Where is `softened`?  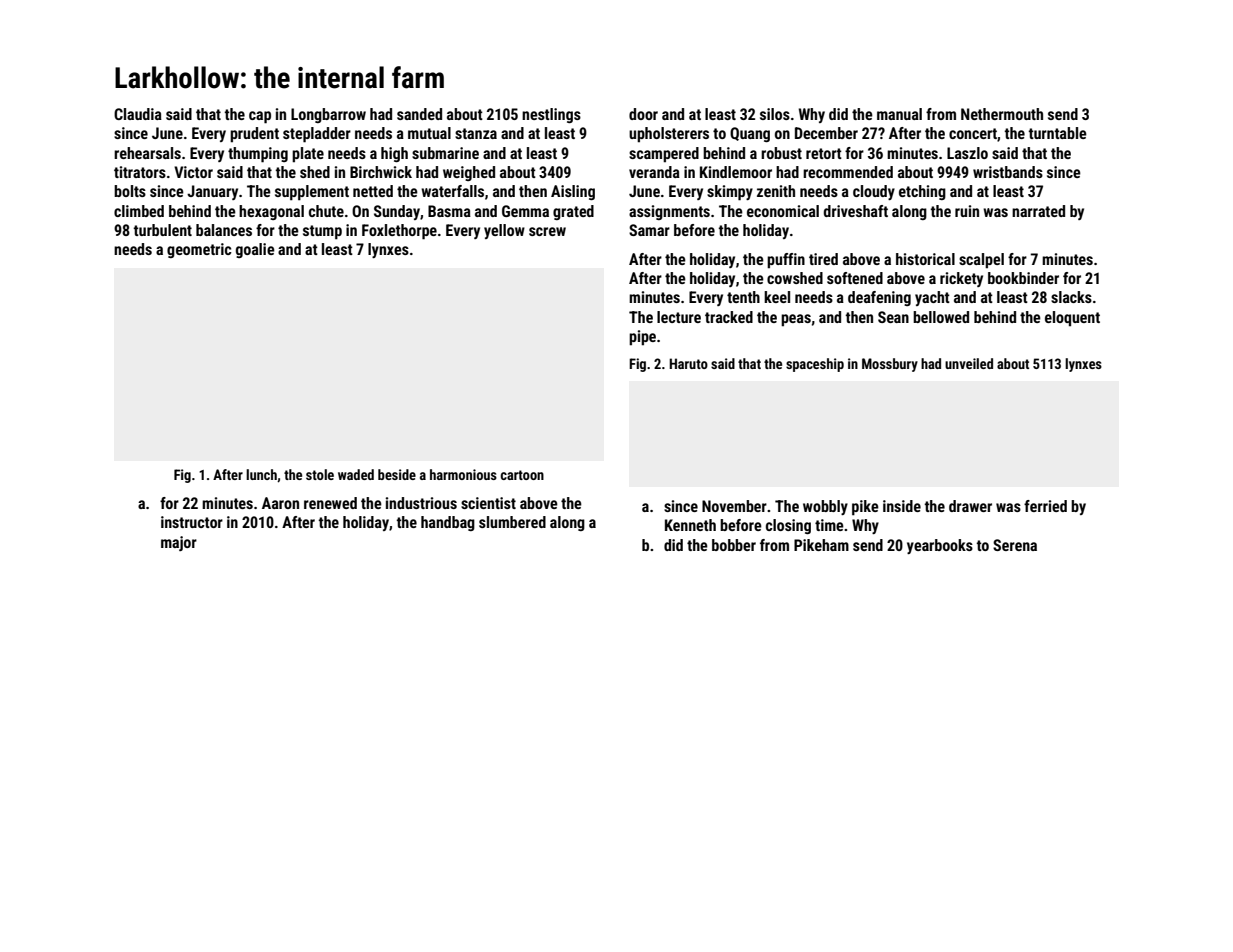
softened is located at coordinates (855, 278).
